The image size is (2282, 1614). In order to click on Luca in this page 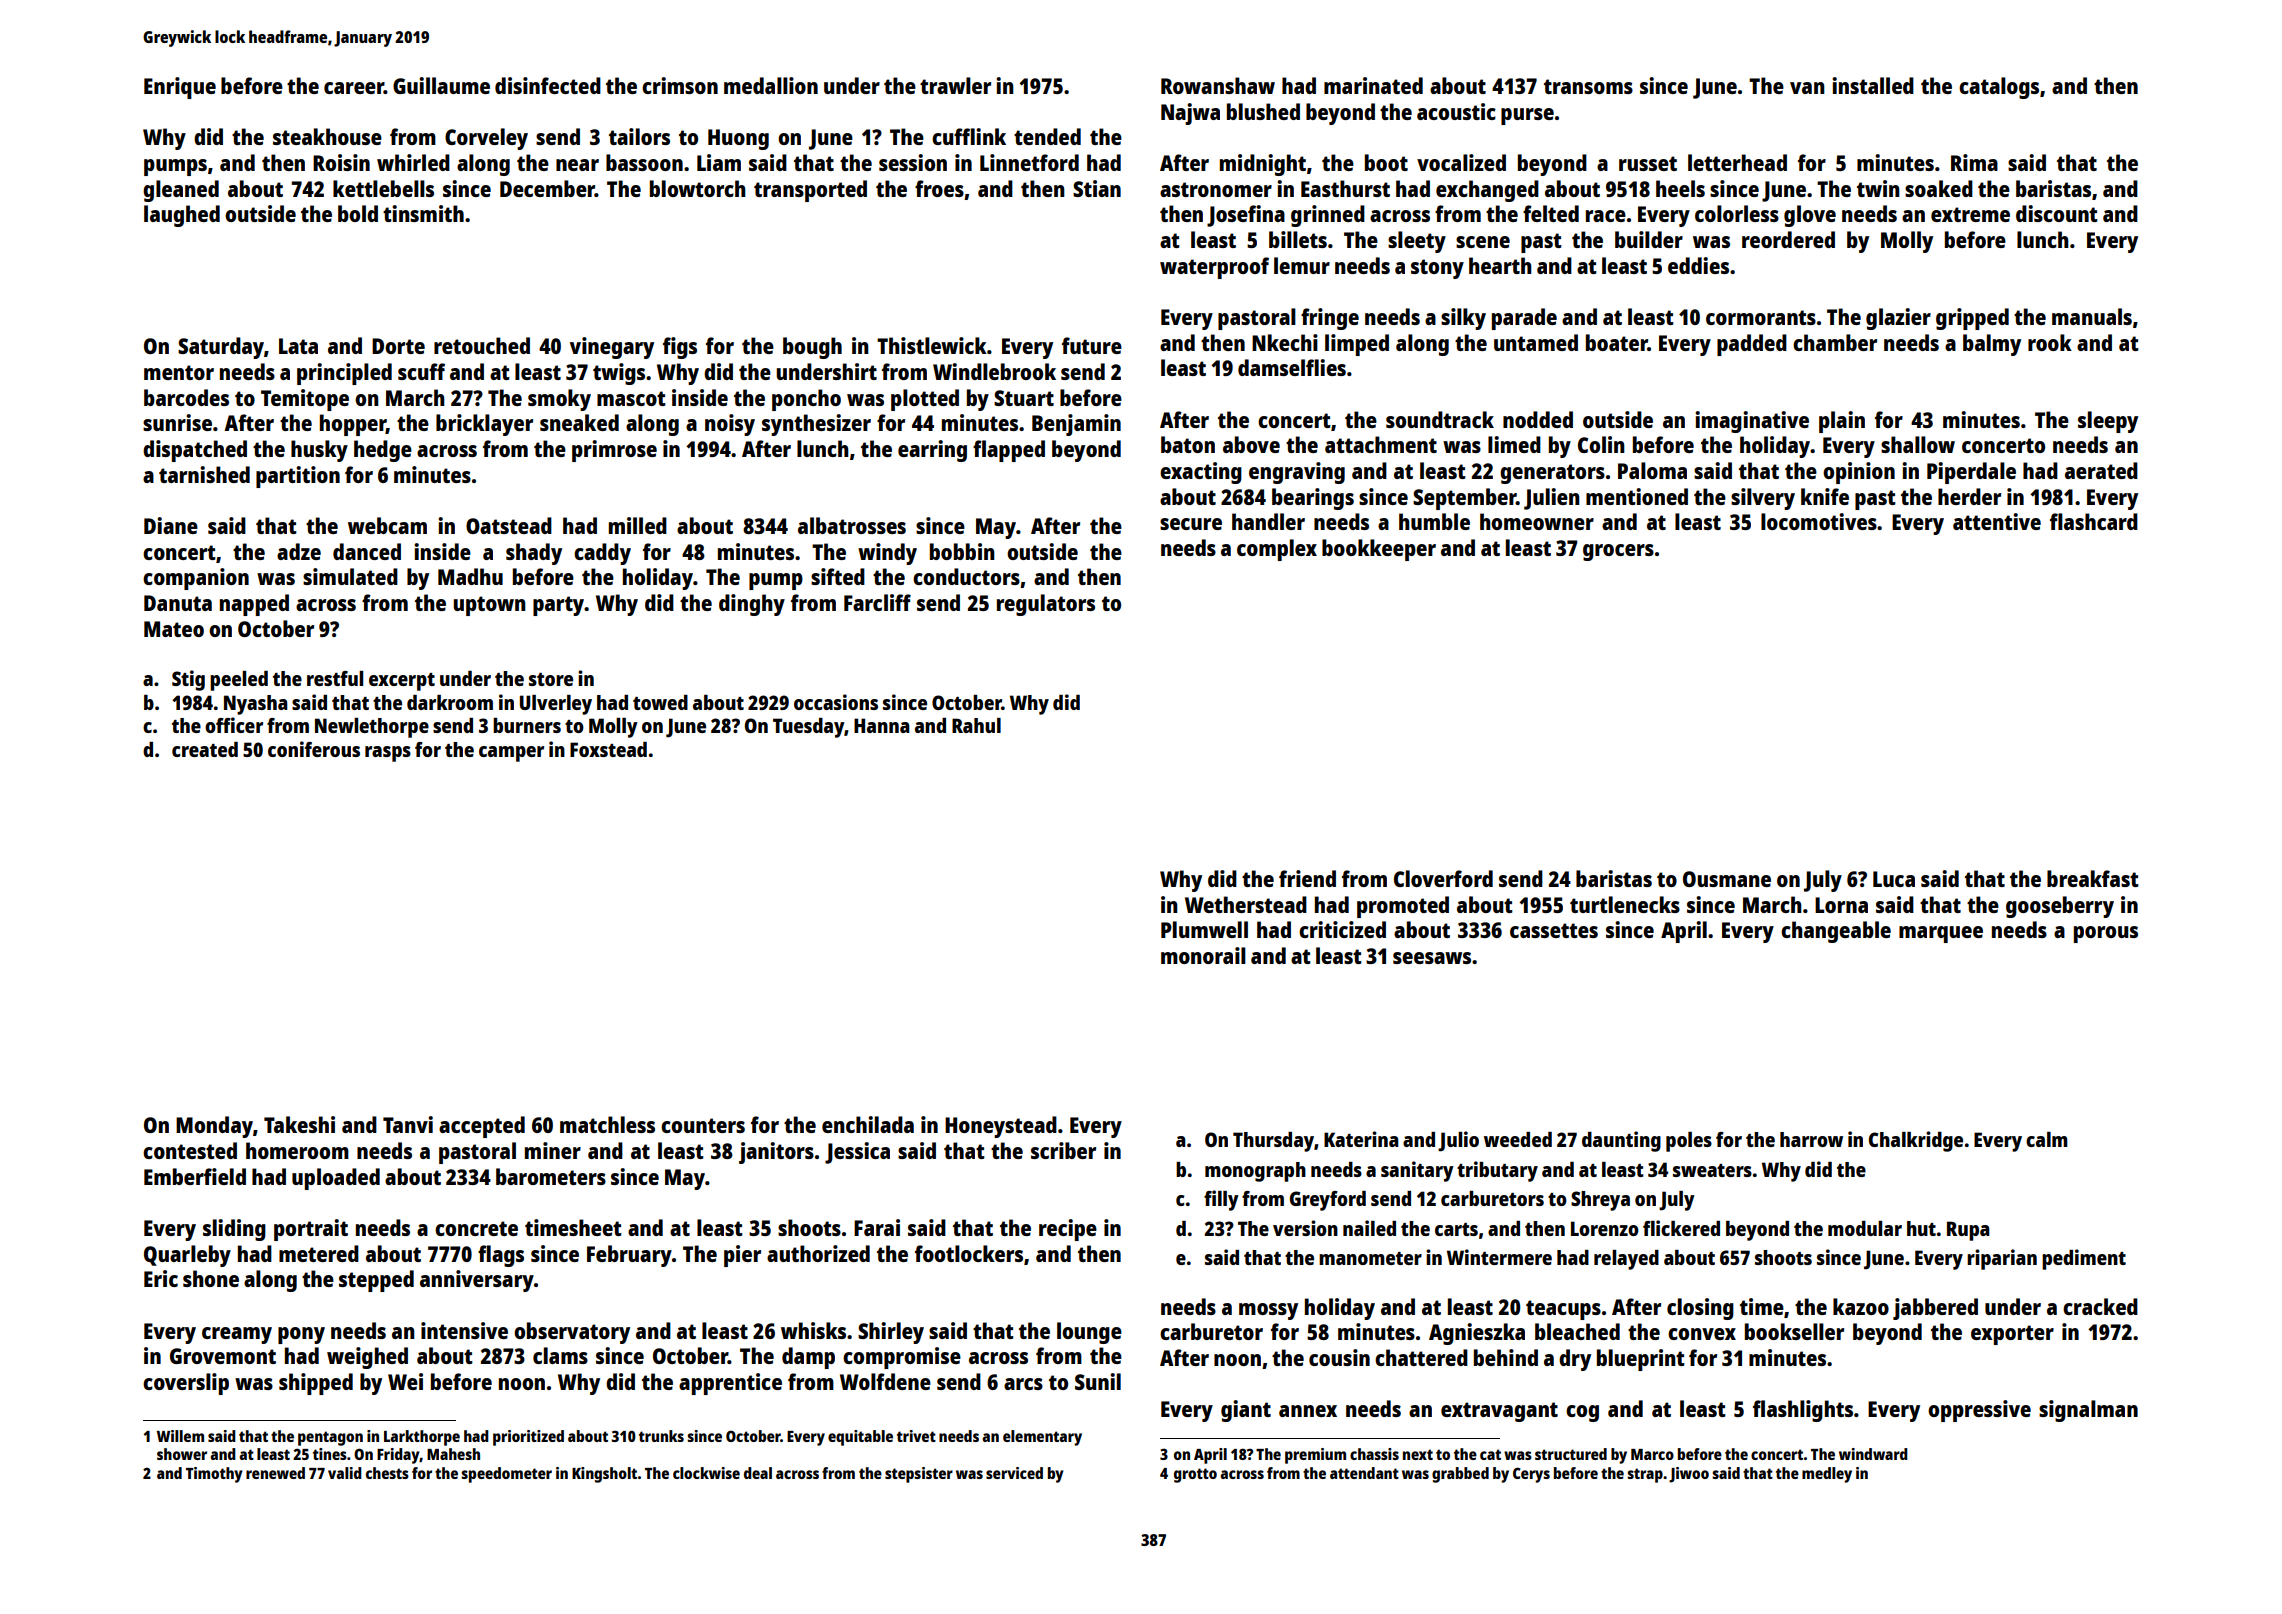, I will do `click(1894, 879)`.
